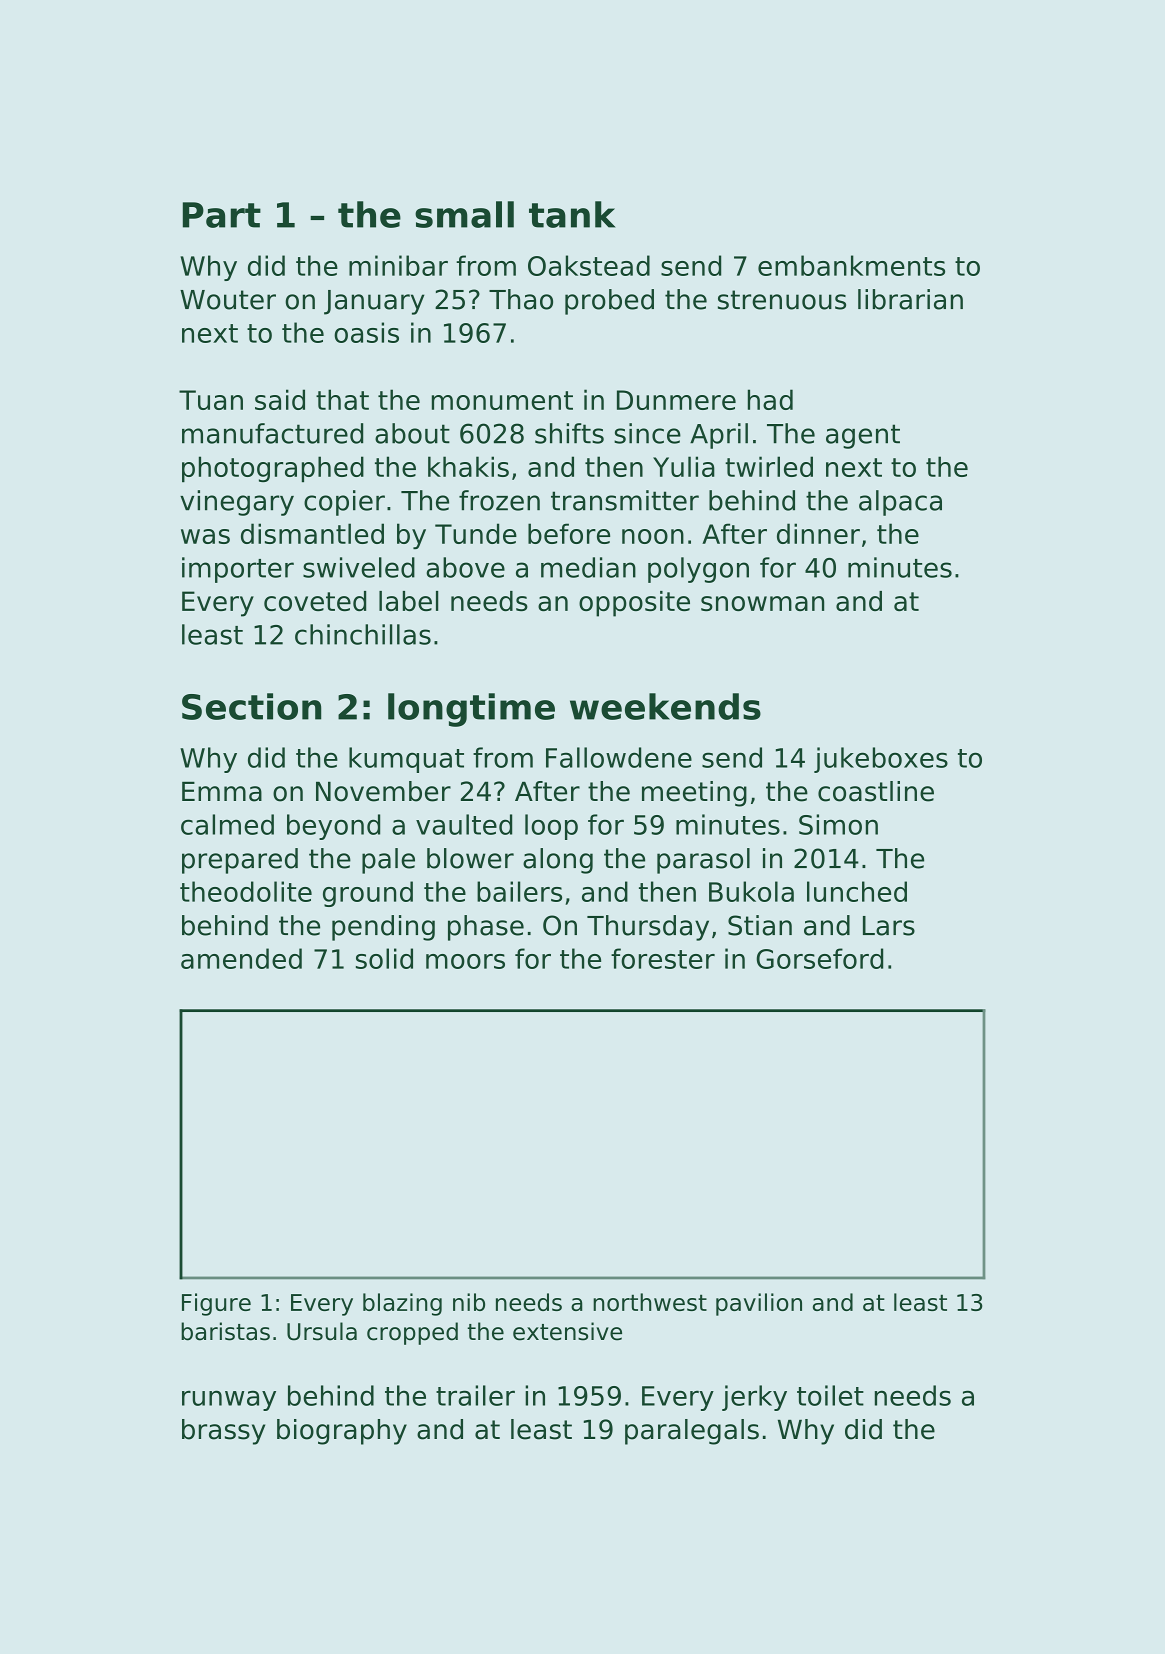 The height and width of the document is (1654, 1165). I want to click on biography, so click(342, 1432).
